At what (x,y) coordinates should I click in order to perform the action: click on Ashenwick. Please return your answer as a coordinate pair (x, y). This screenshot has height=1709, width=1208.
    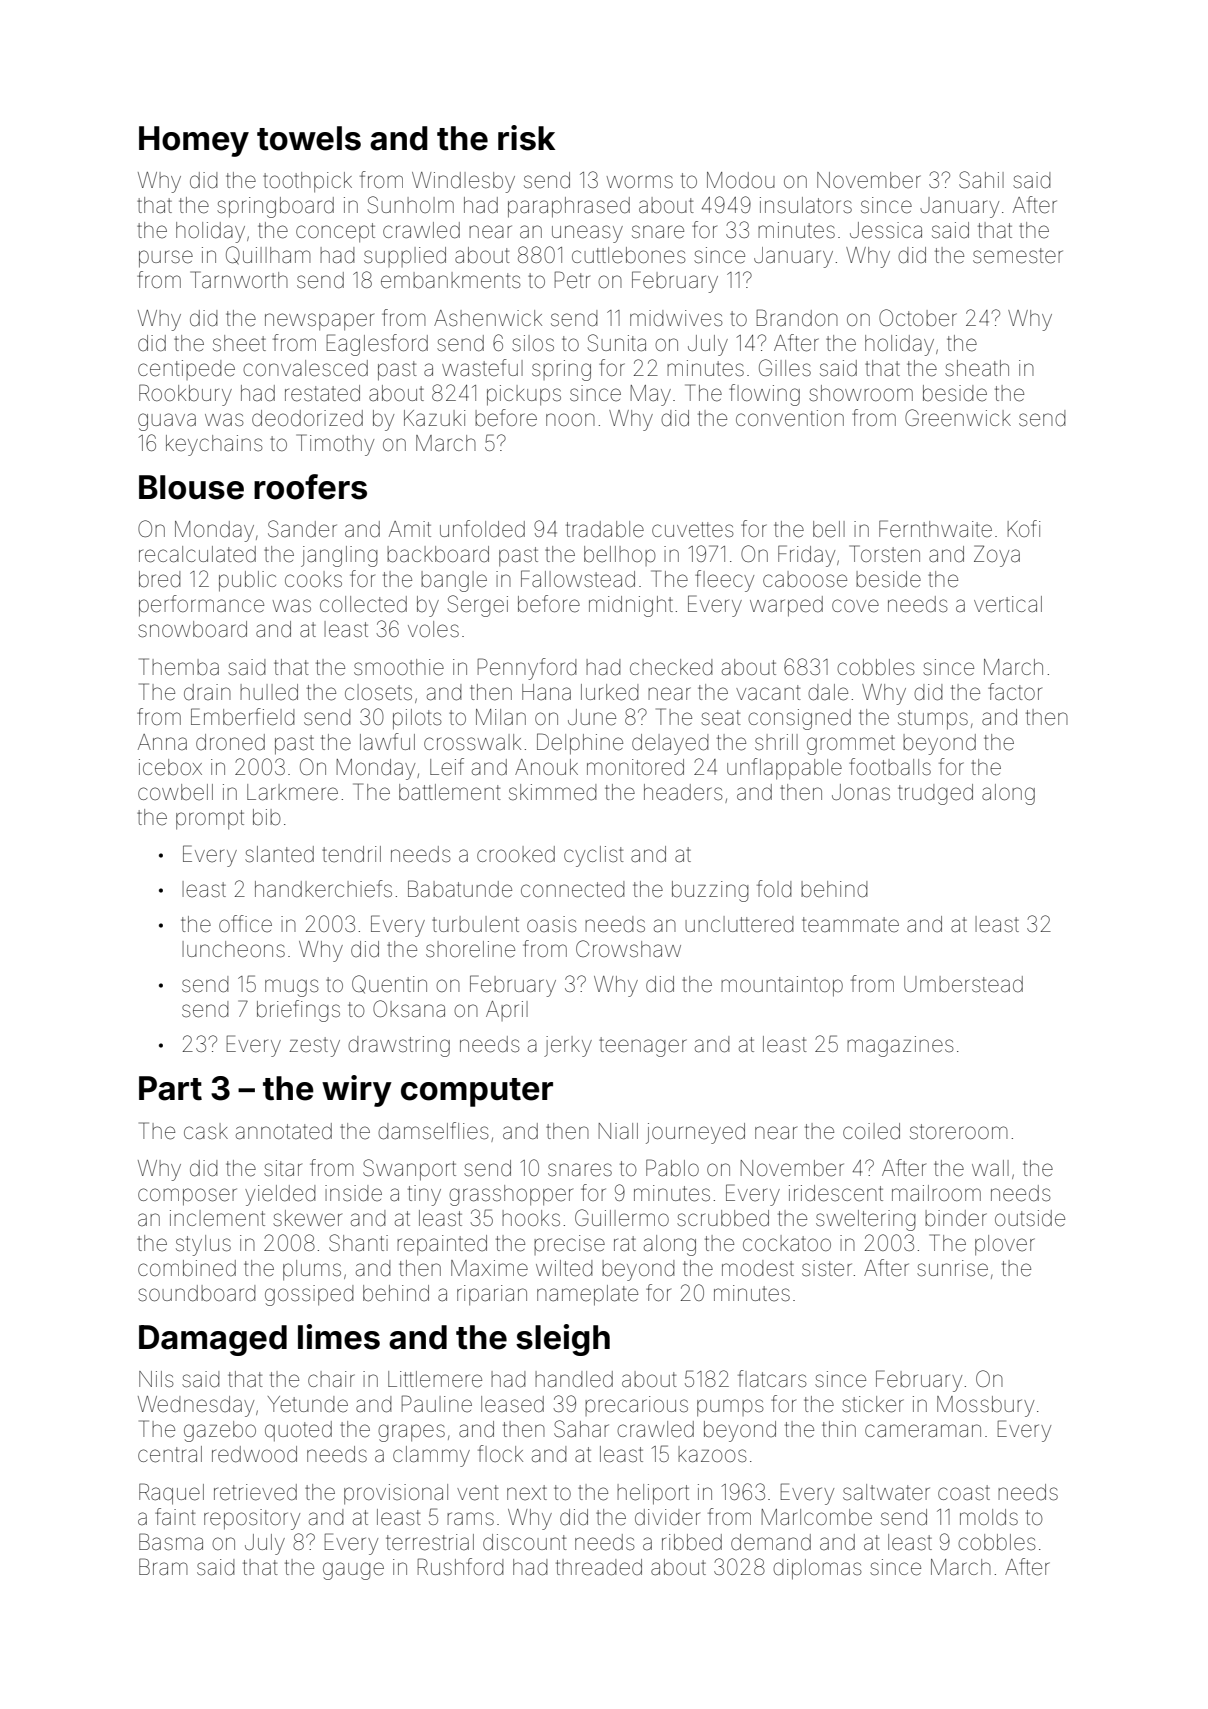
    Looking at the image, I should click on (488, 318).
